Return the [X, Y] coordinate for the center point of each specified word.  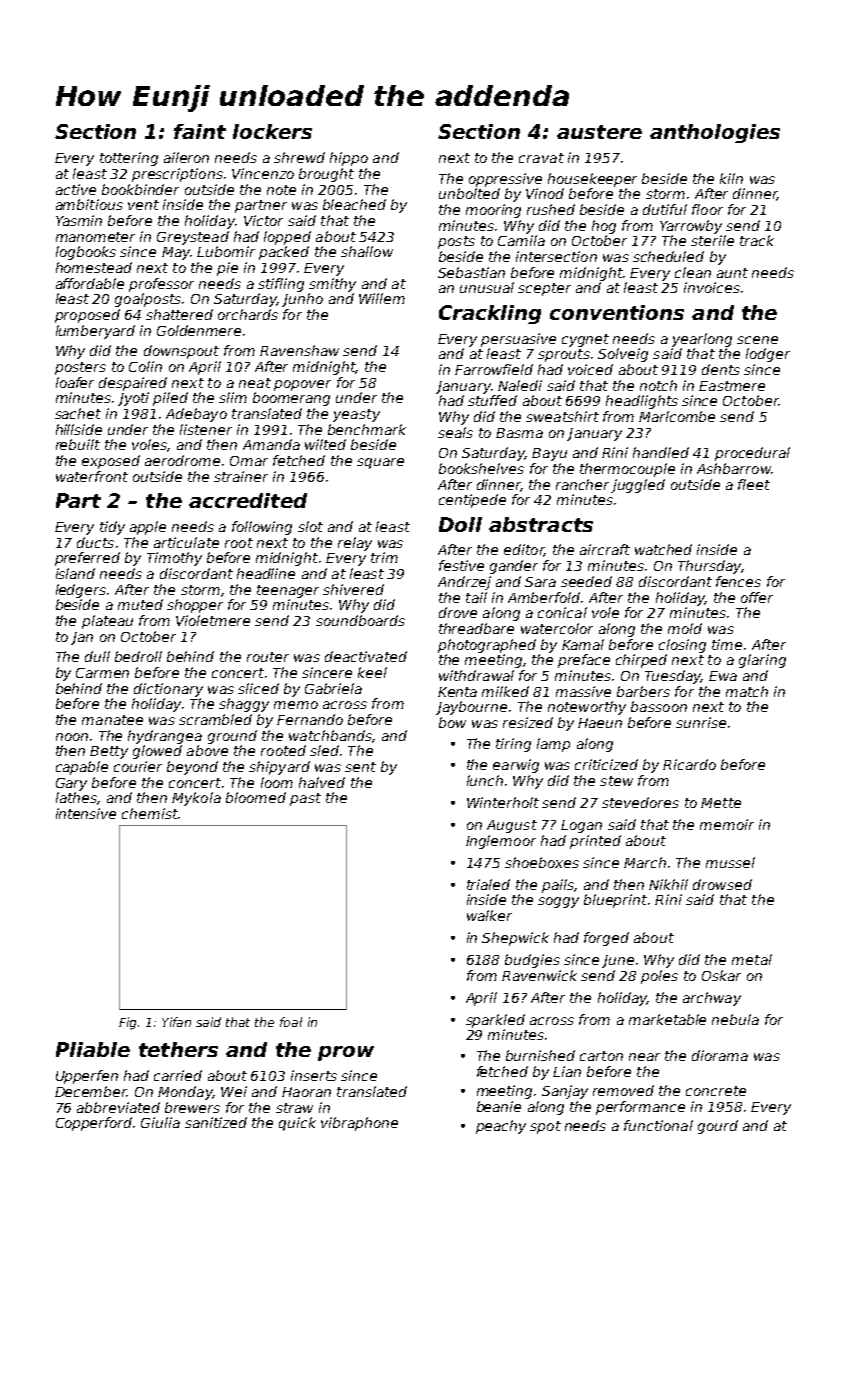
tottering [129, 159]
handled [661, 452]
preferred [87, 559]
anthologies [715, 133]
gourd [718, 1127]
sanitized [216, 1122]
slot [310, 526]
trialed [488, 884]
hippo [349, 159]
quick [297, 1124]
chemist [150, 813]
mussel [730, 862]
